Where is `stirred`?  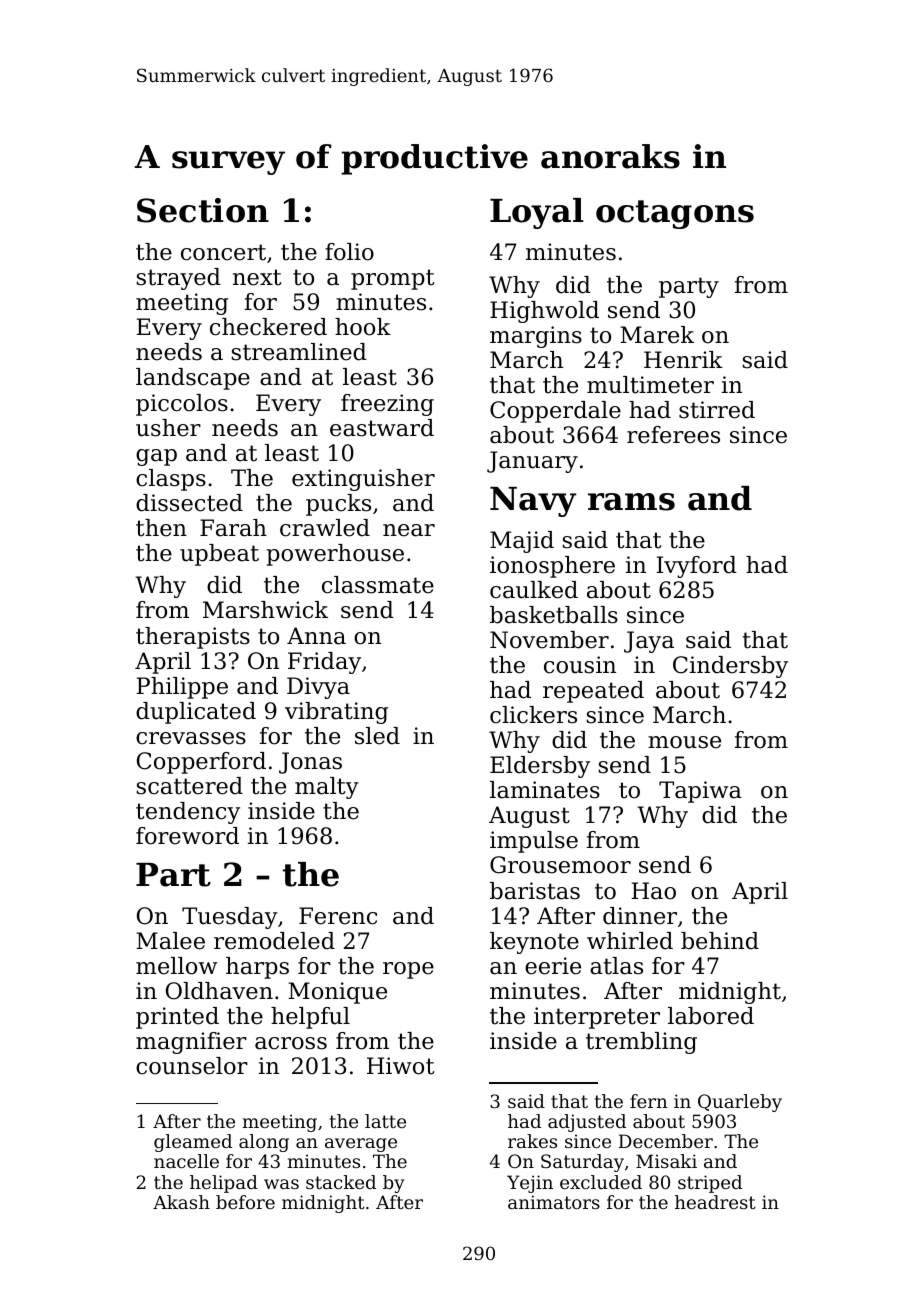
stirred is located at coordinates (717, 410).
